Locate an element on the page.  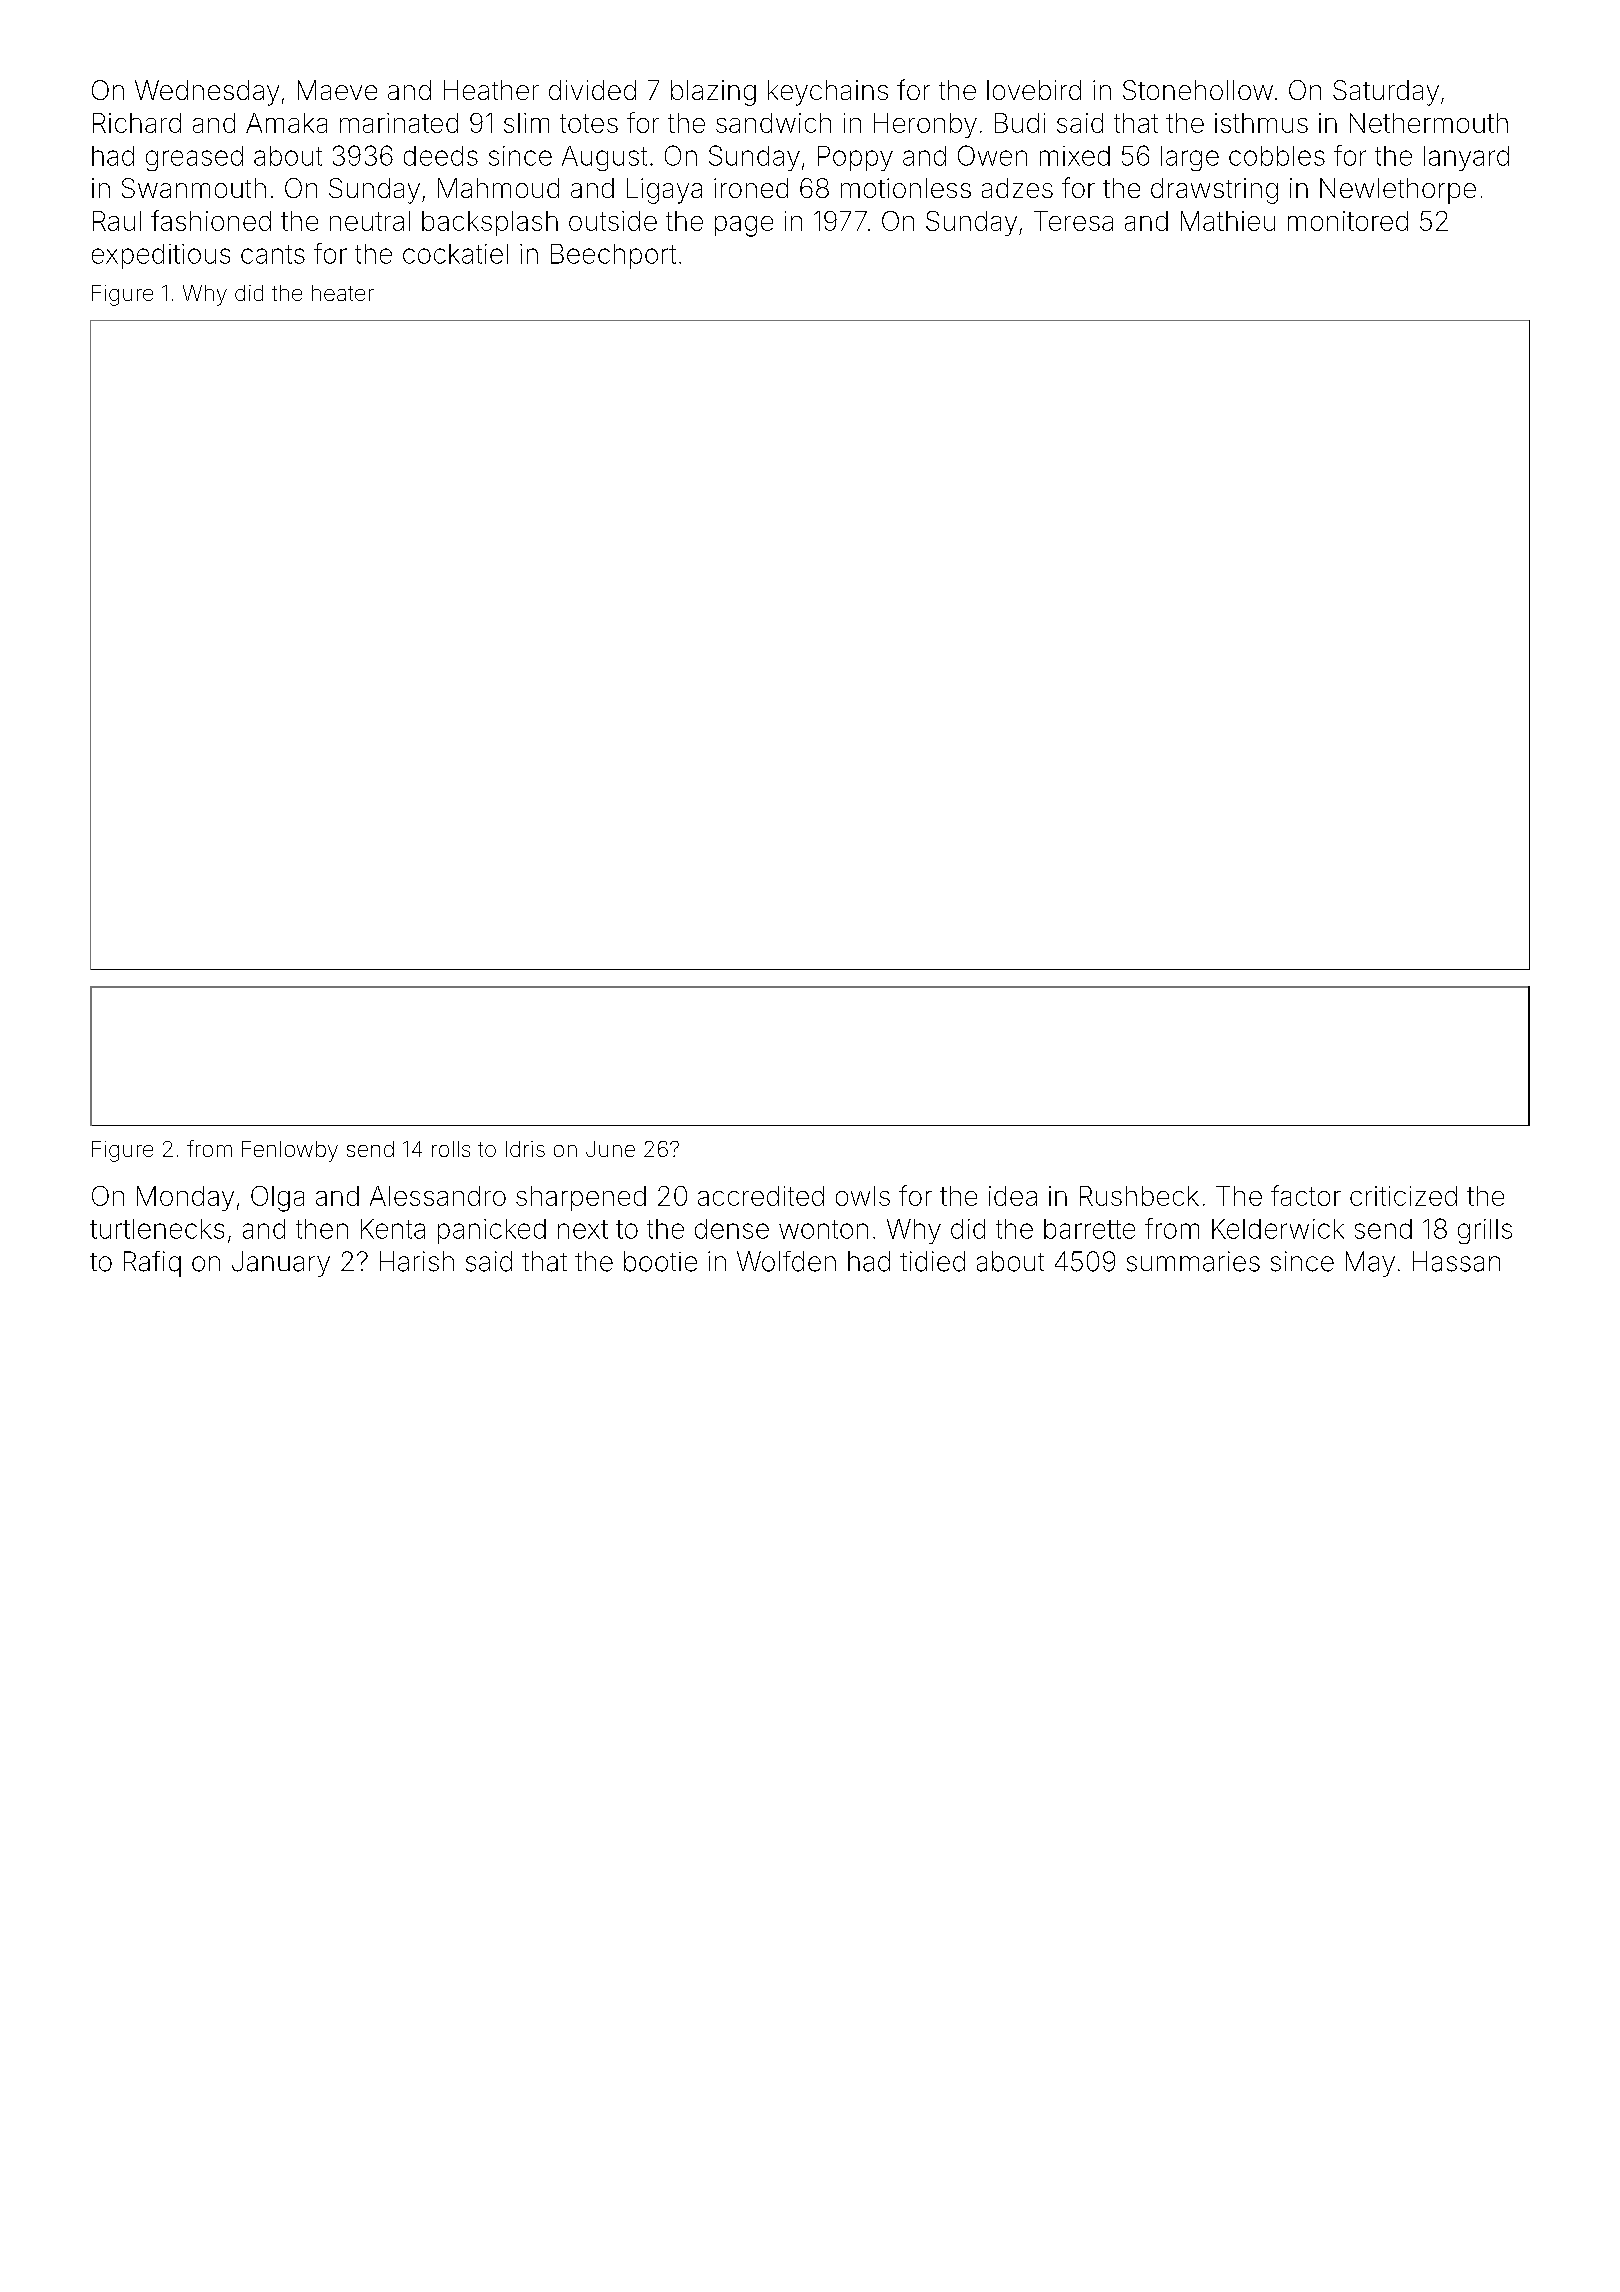
Maeve is located at coordinates (337, 90).
